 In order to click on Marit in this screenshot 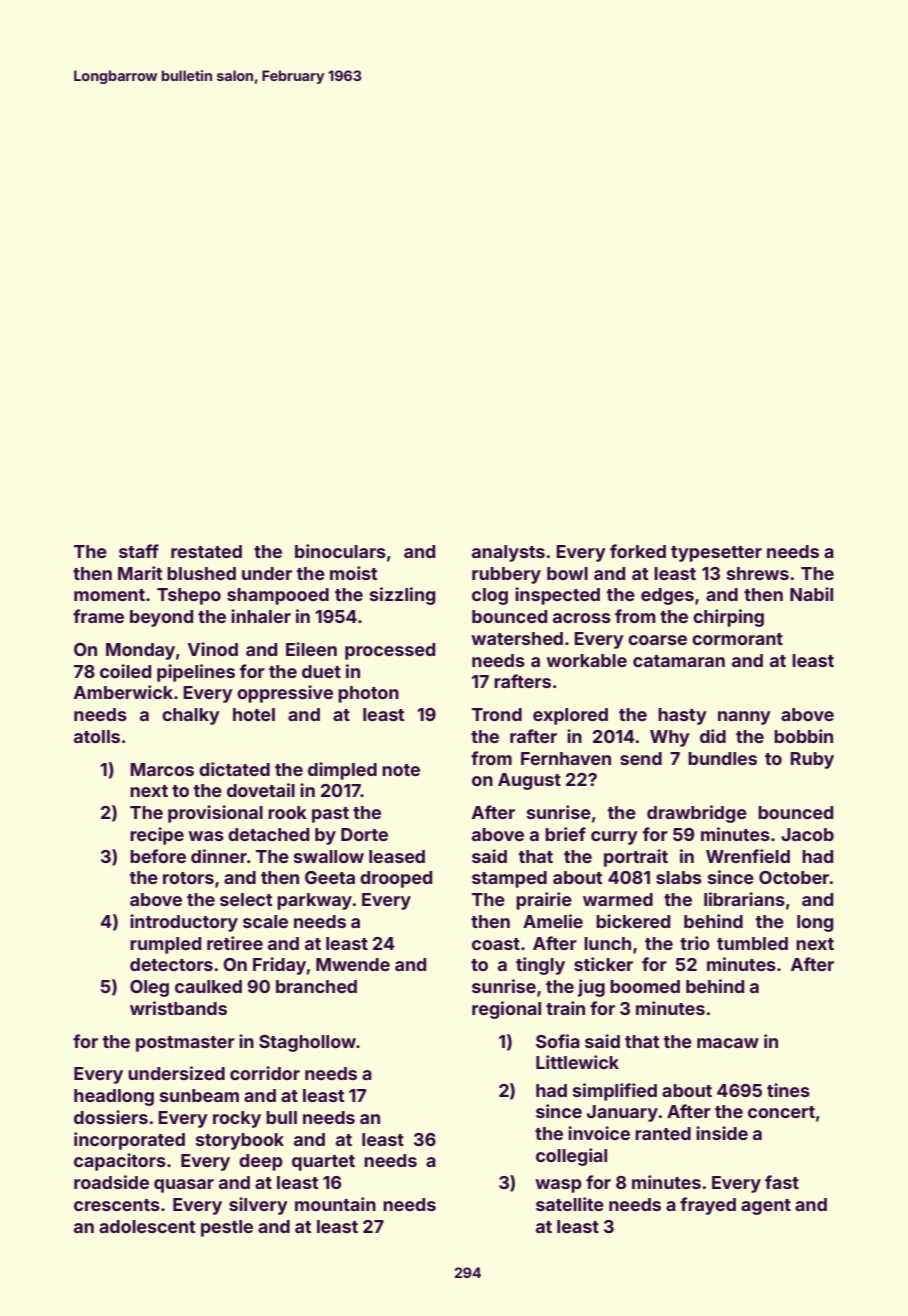, I will do `click(140, 573)`.
